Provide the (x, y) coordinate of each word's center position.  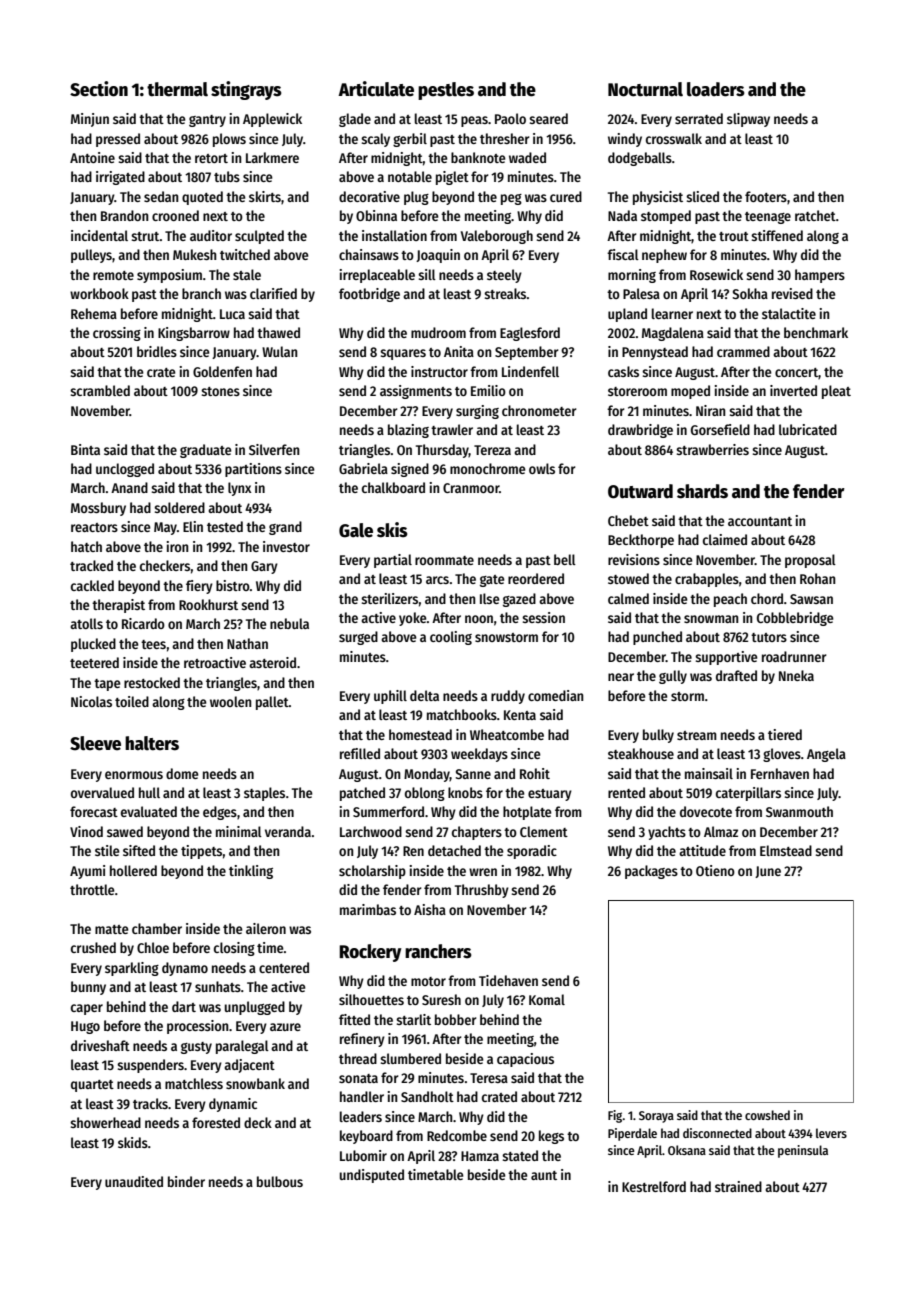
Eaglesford (530, 334)
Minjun (90, 120)
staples (264, 794)
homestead (420, 734)
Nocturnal (645, 89)
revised (792, 293)
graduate (206, 451)
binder (186, 1181)
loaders (716, 89)
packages (651, 872)
